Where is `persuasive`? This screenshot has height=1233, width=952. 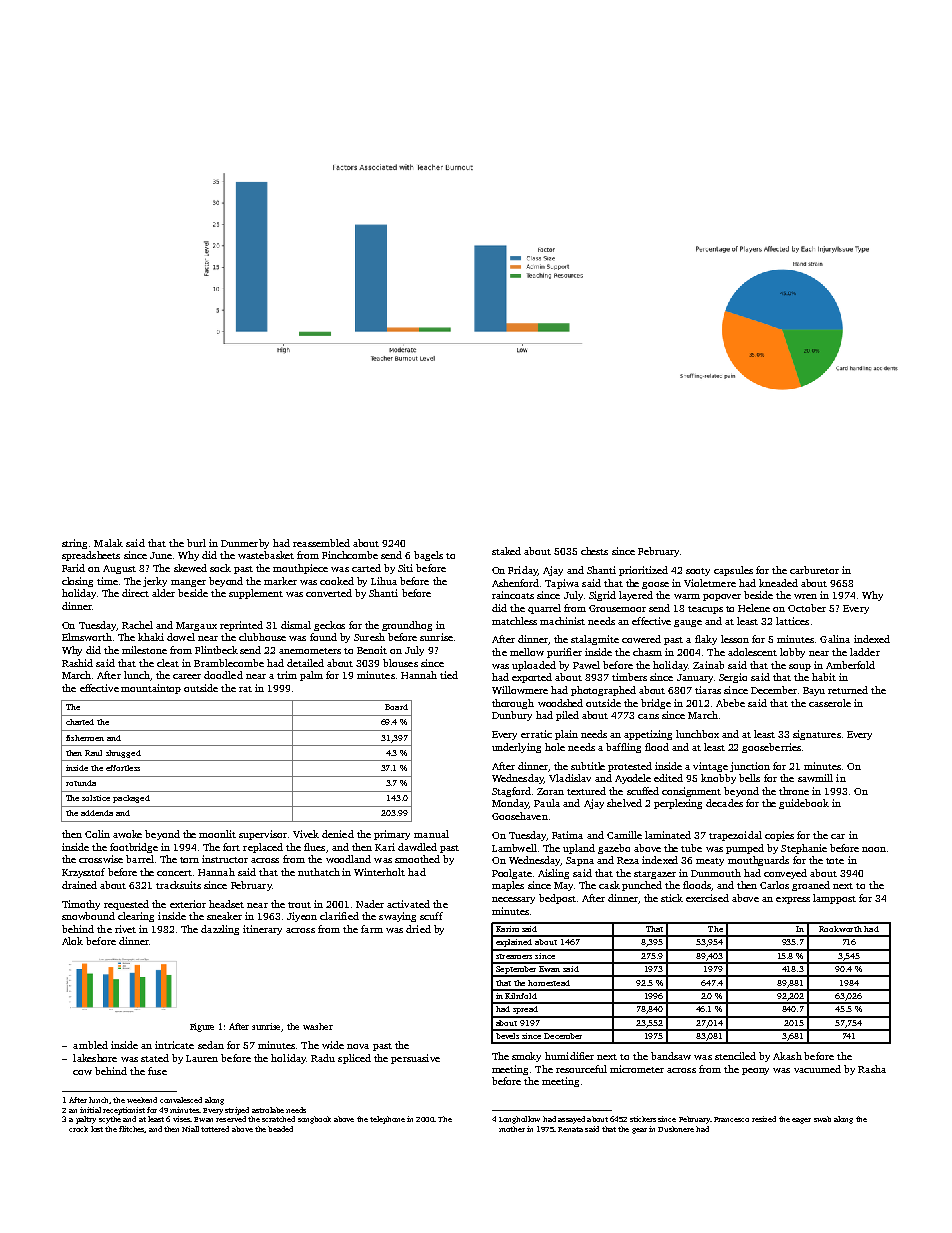 persuasive is located at coordinates (415, 1059).
